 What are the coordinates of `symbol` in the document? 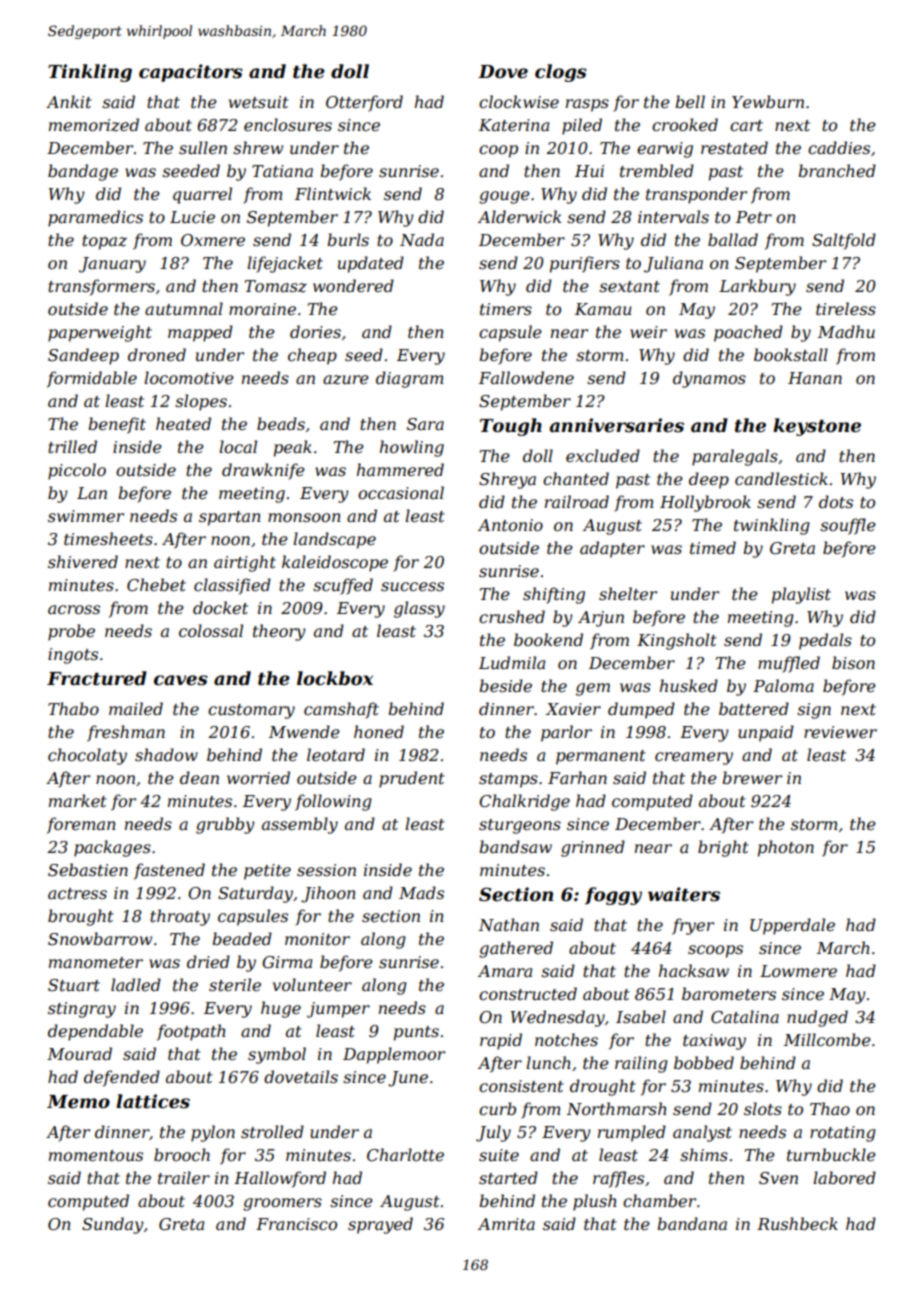 It's located at (277, 1055).
